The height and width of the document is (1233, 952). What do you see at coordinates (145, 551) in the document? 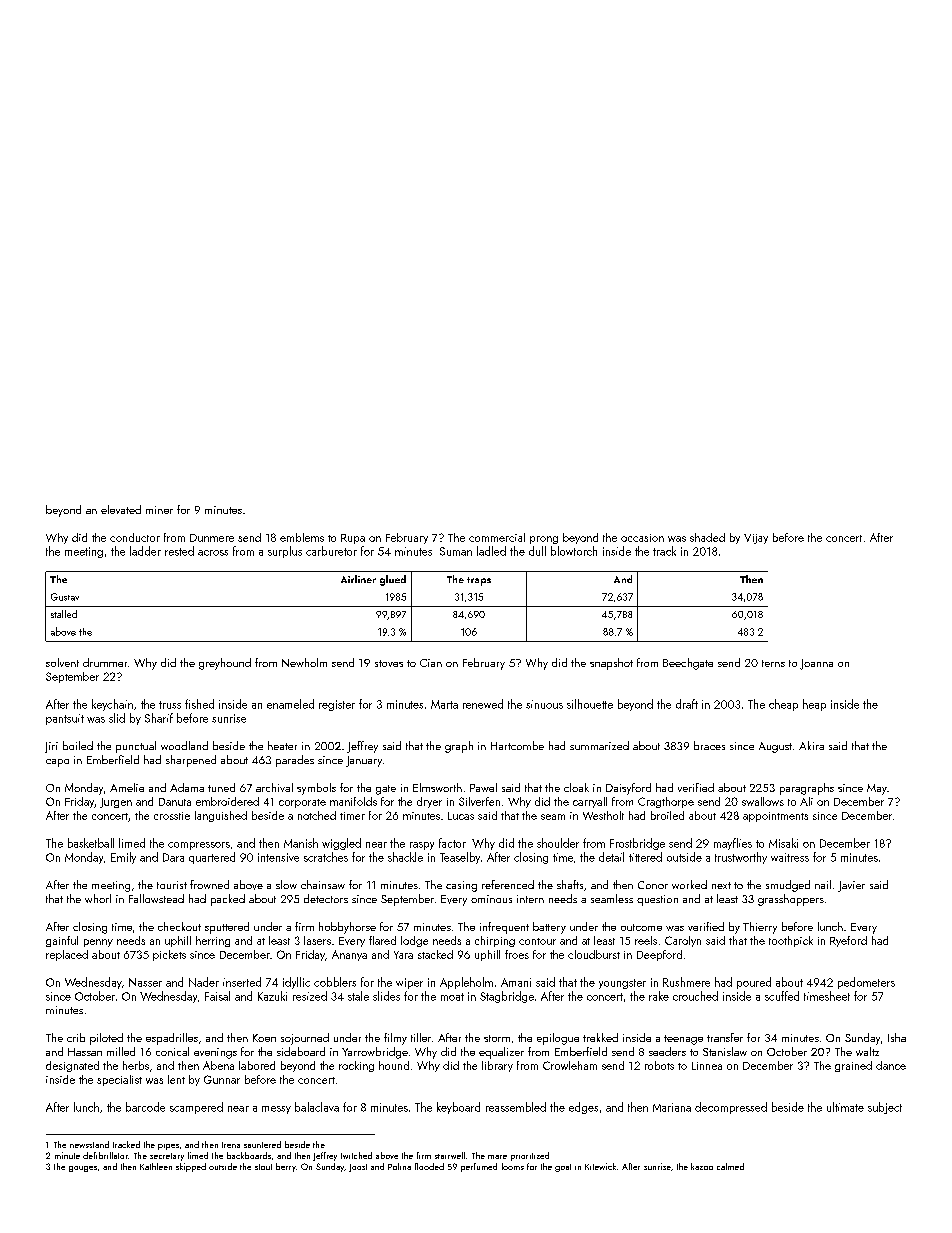
I see `ladder` at bounding box center [145, 551].
